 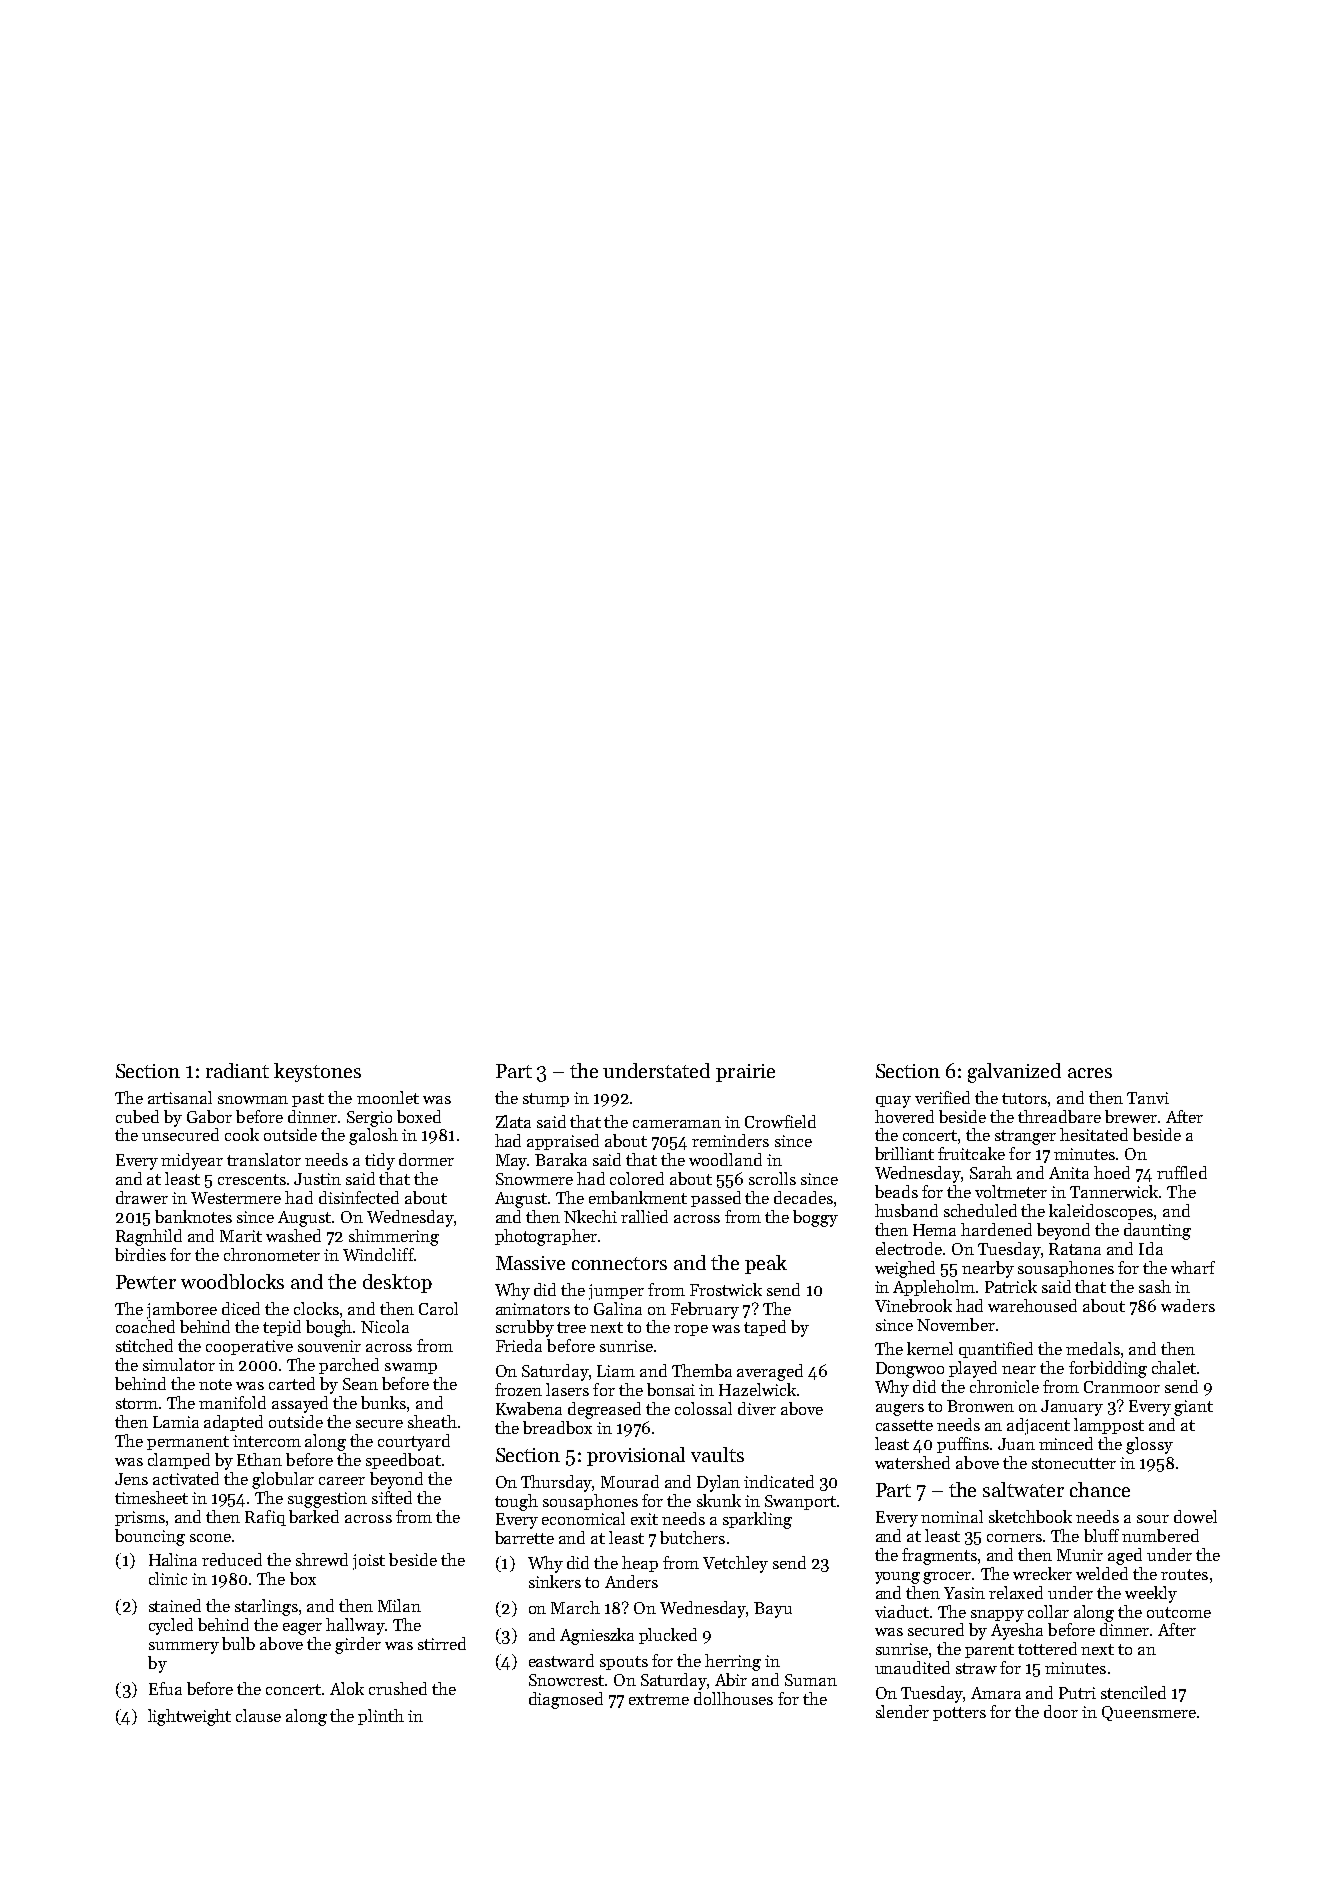 What do you see at coordinates (1149, 1445) in the document?
I see `glossy` at bounding box center [1149, 1445].
